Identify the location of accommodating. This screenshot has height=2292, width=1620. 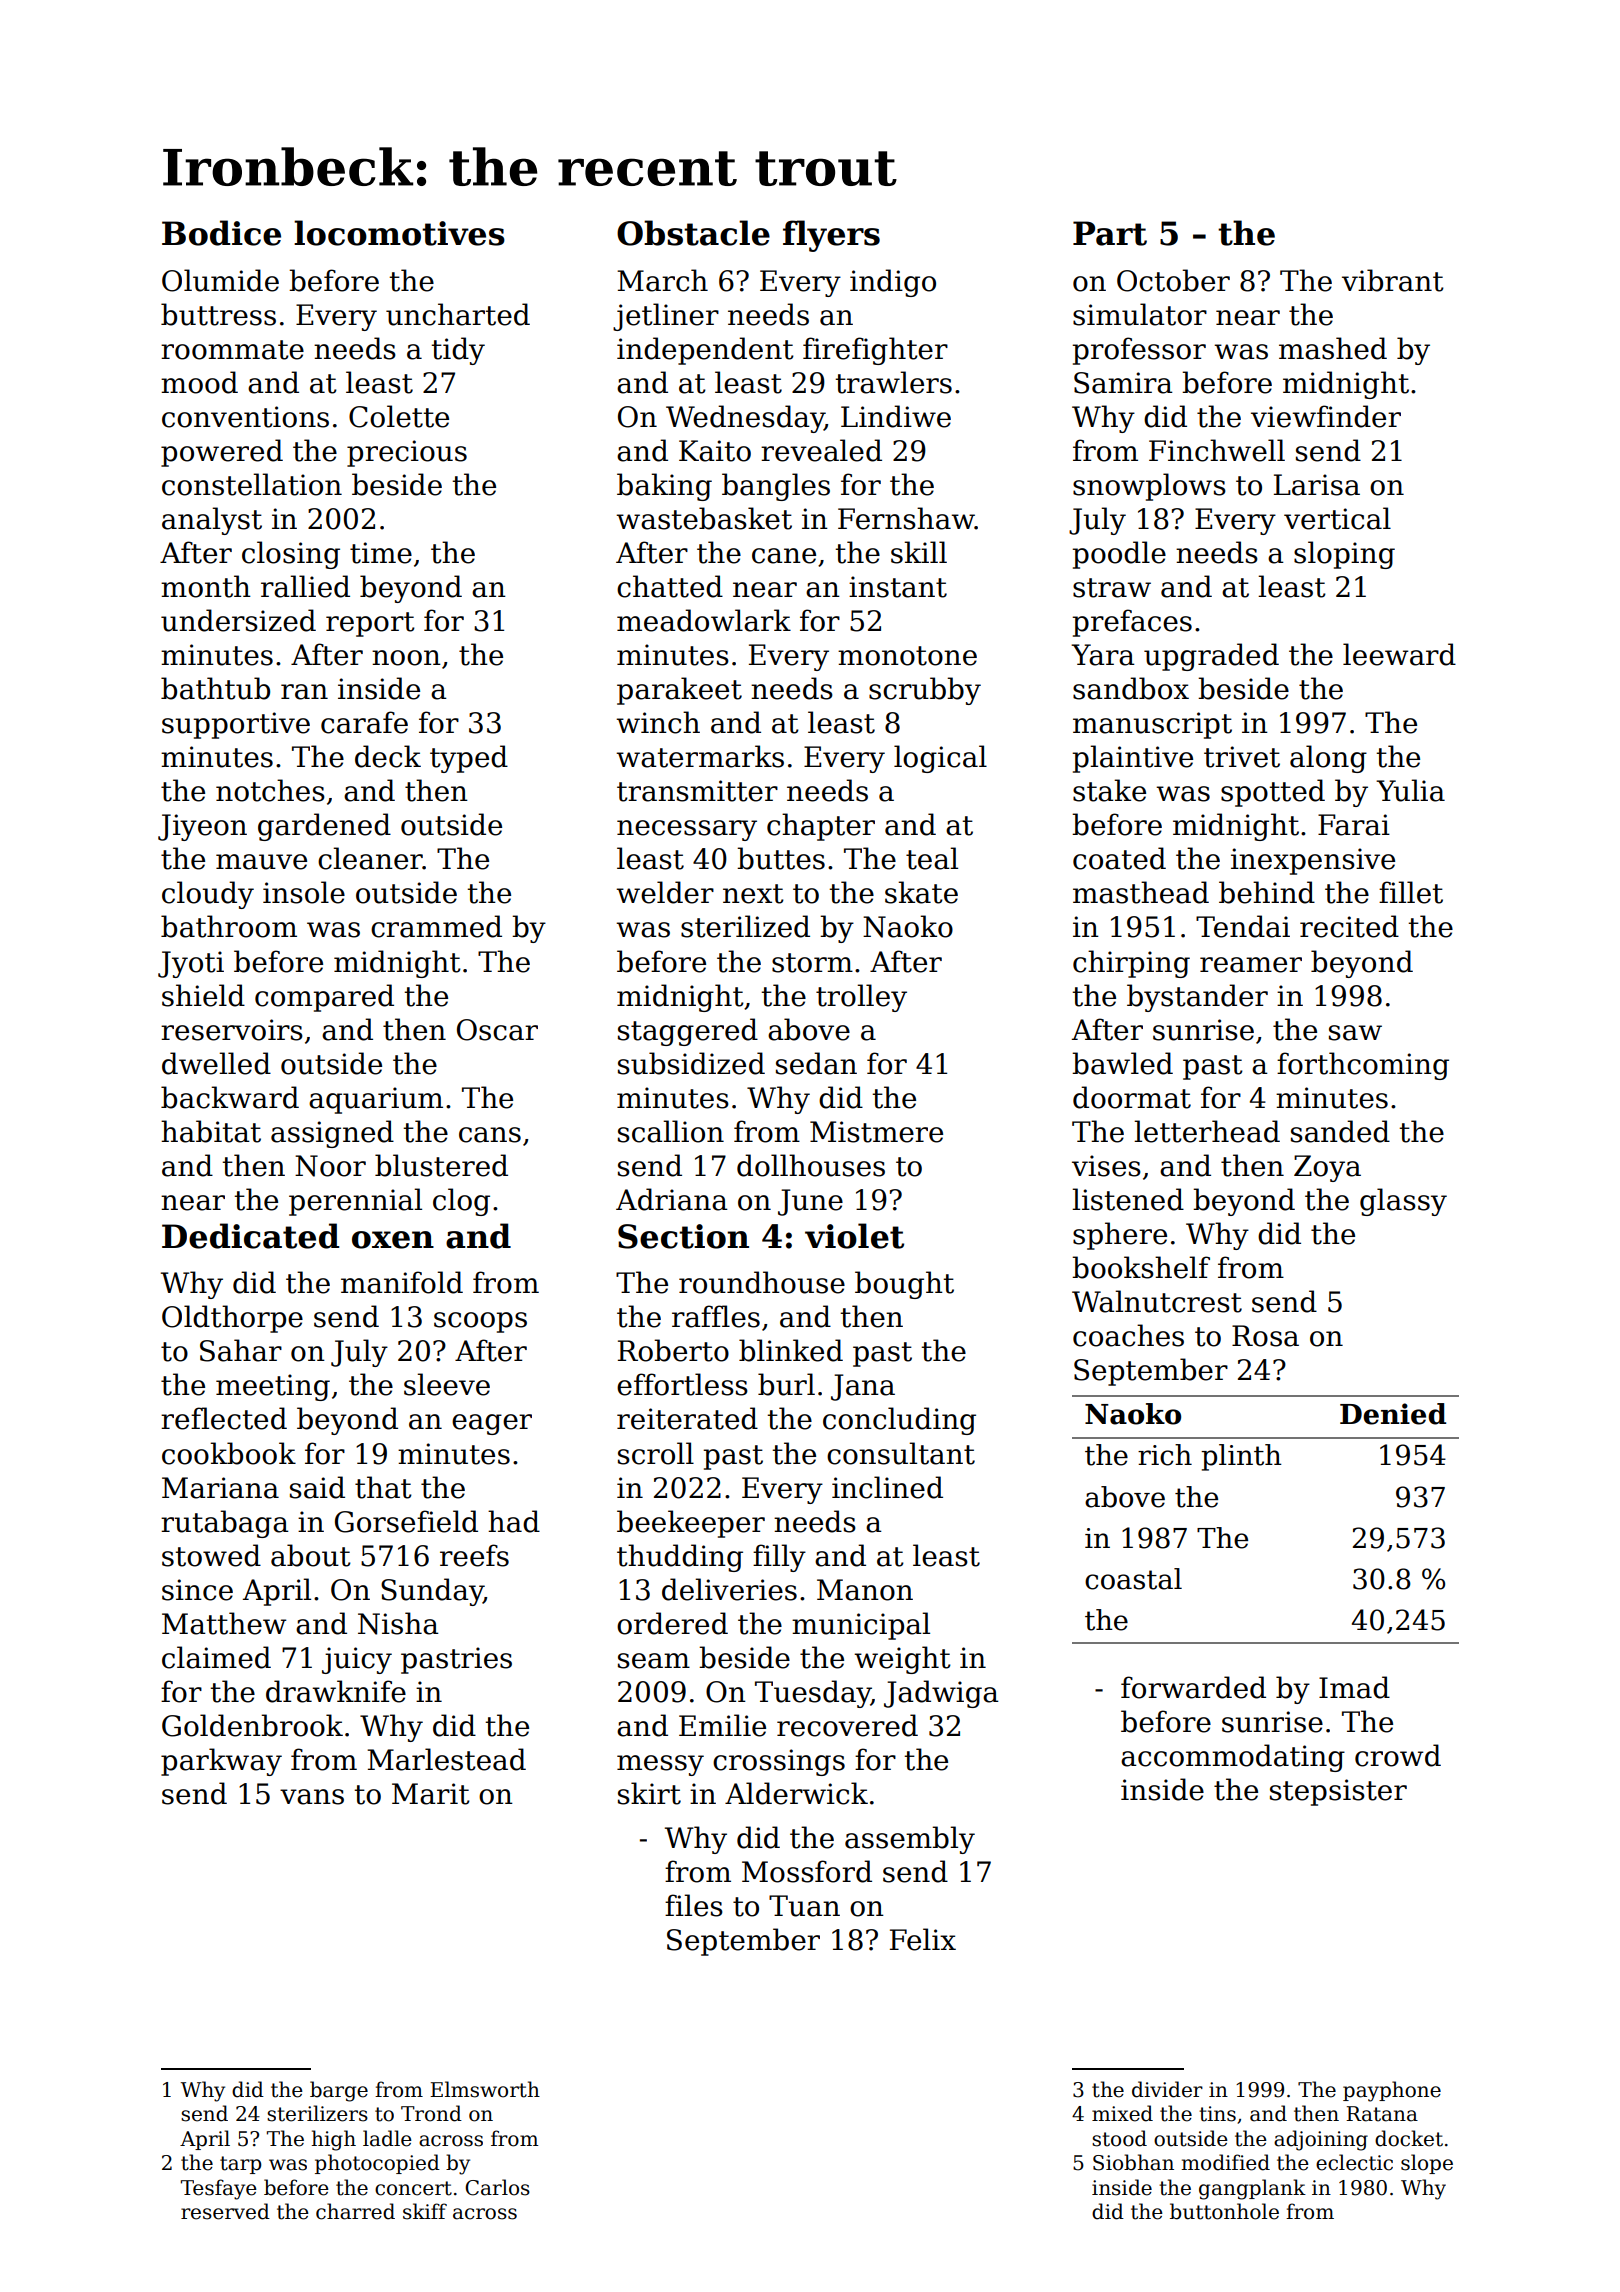
(1233, 1758).
